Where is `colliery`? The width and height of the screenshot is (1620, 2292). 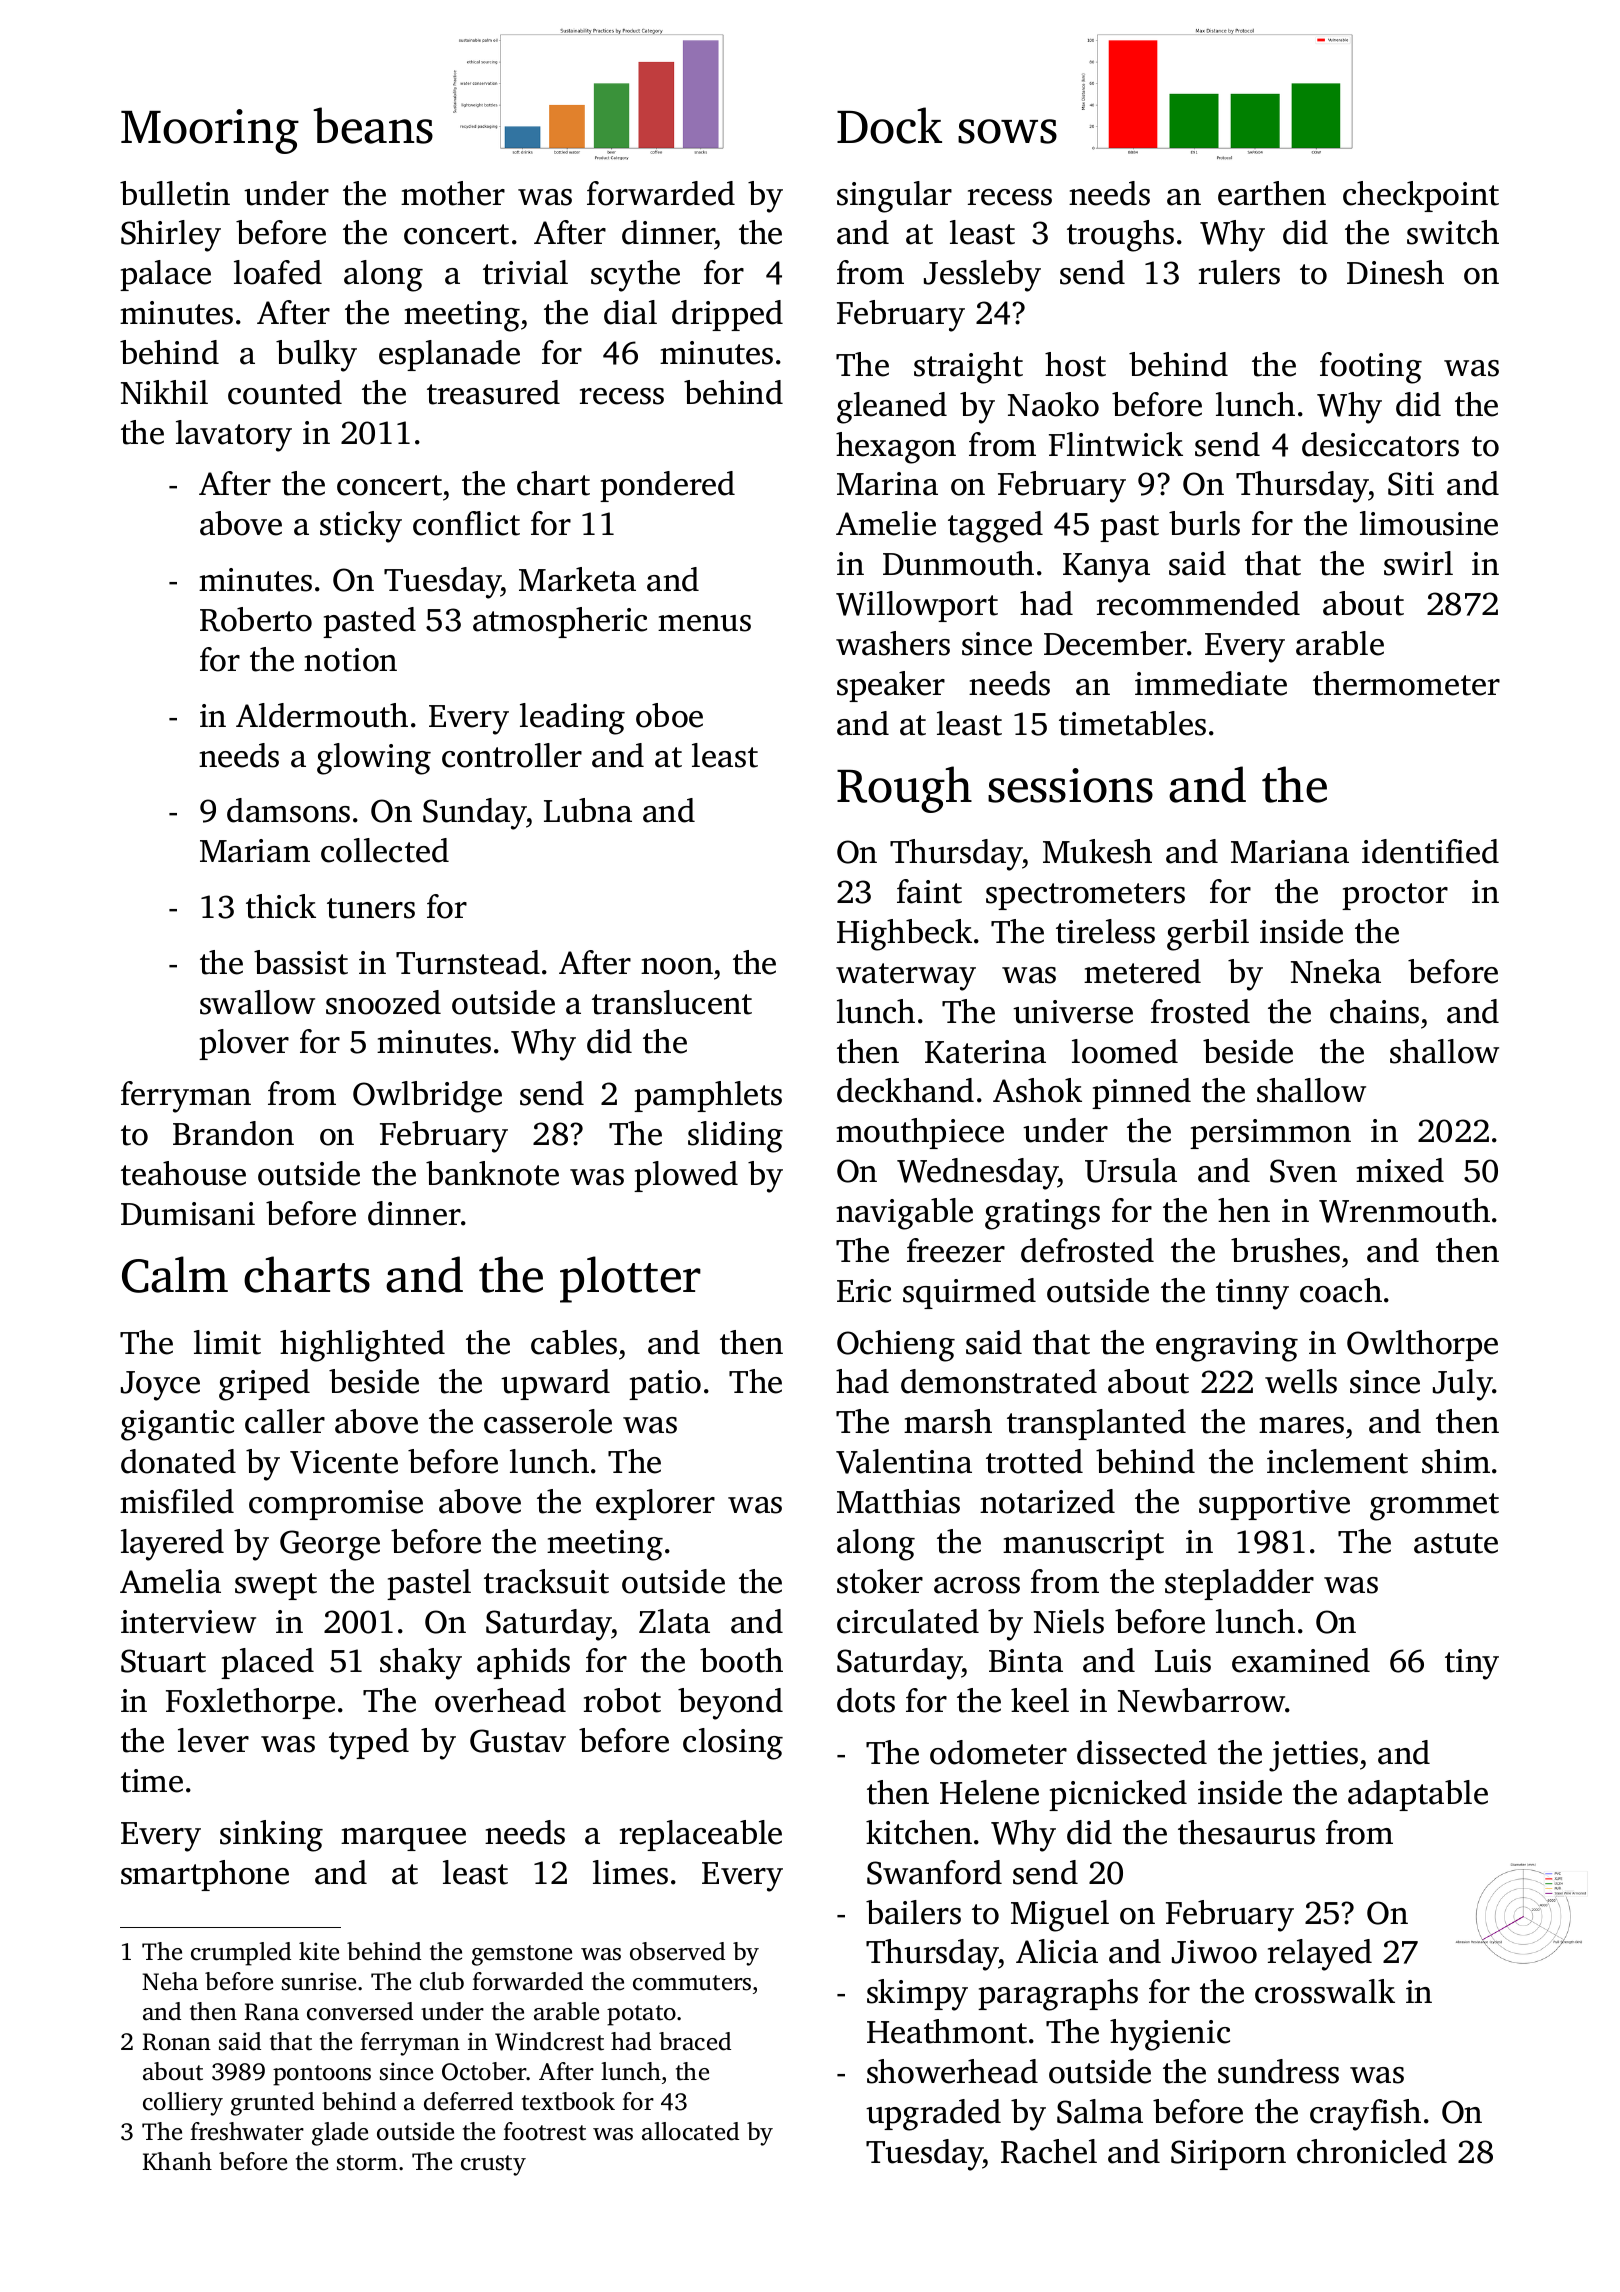
colliery is located at coordinates (183, 2104).
